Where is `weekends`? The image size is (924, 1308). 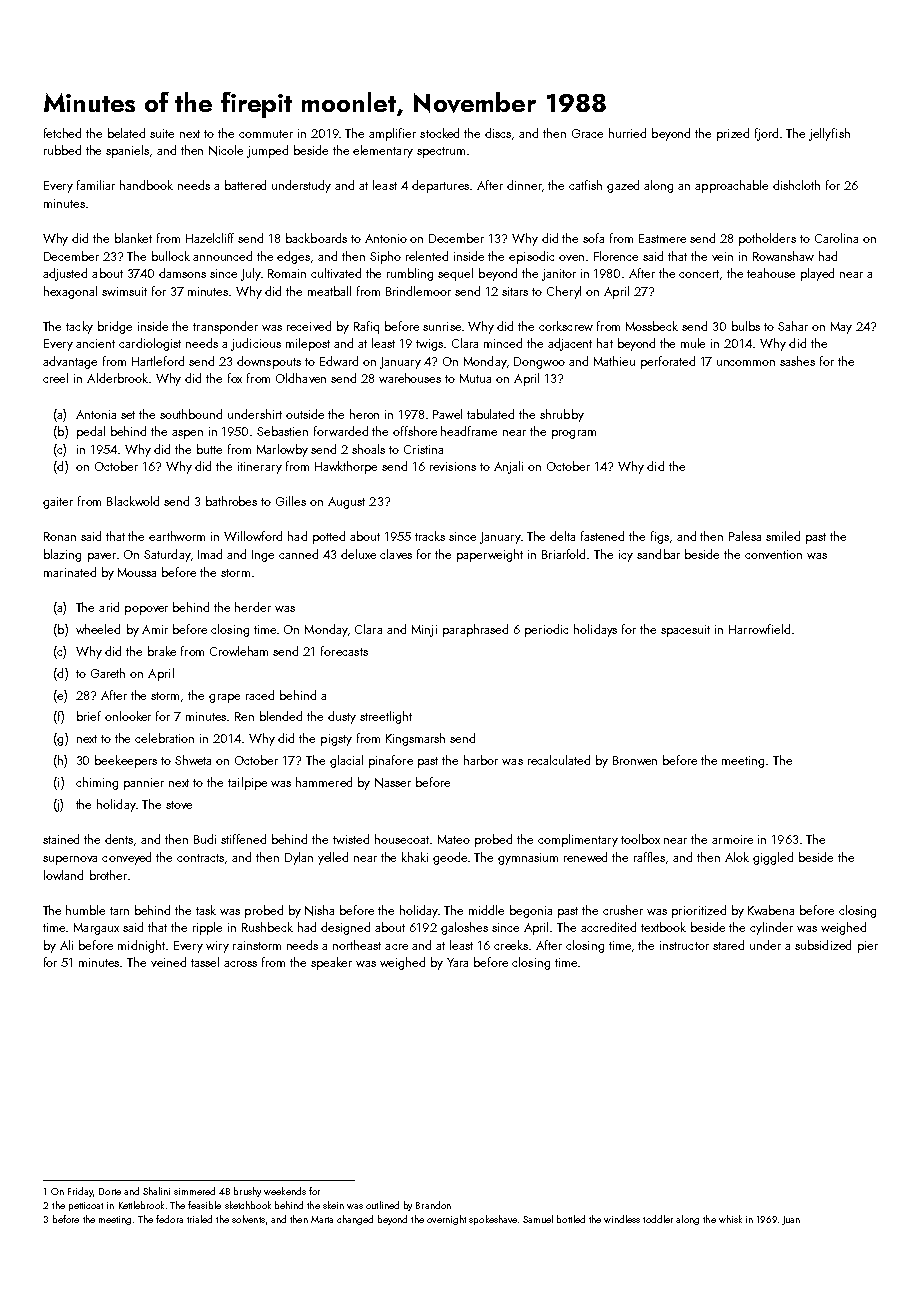
weekends is located at coordinates (285, 1191).
